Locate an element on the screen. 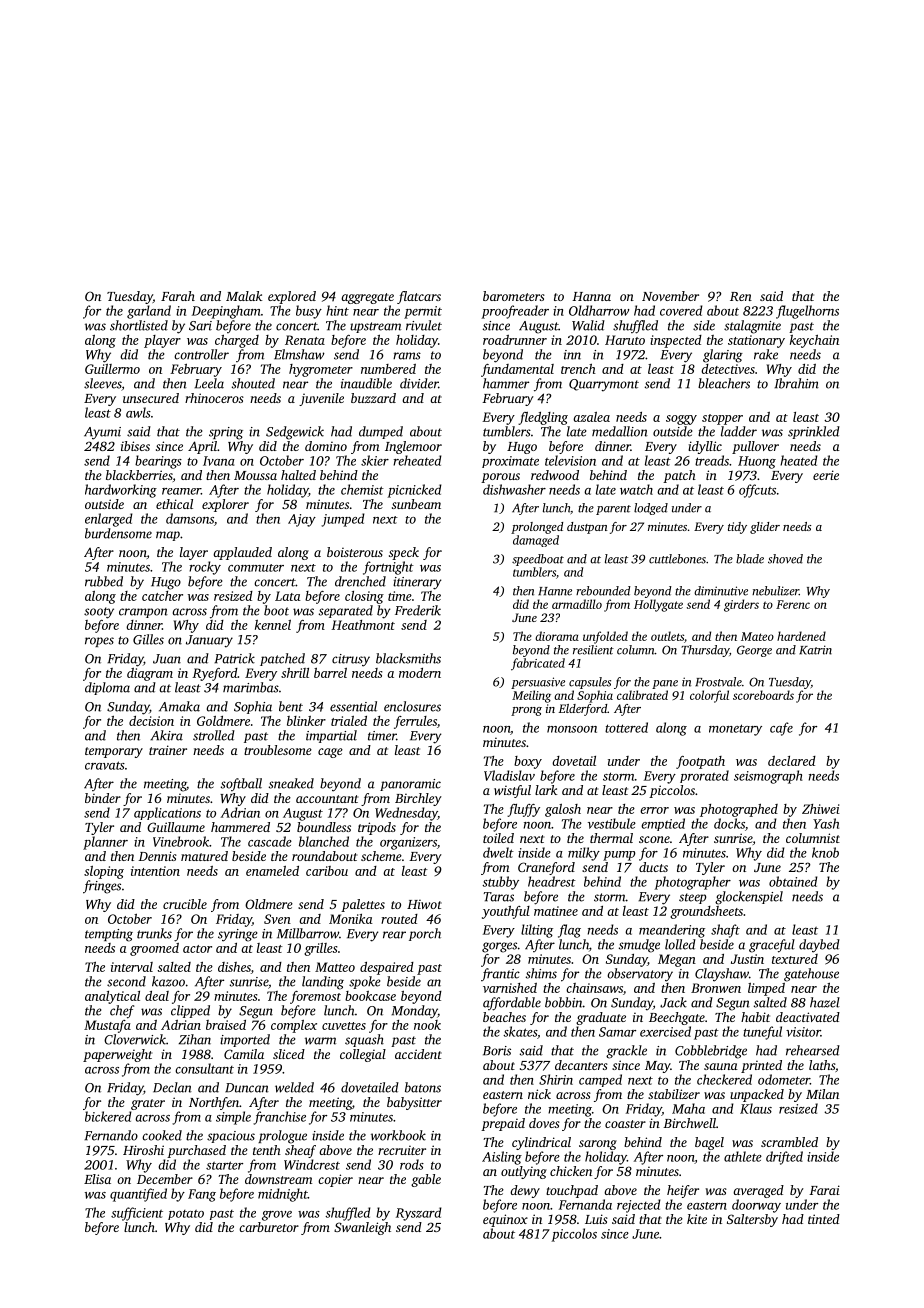  babysitter is located at coordinates (414, 1103).
